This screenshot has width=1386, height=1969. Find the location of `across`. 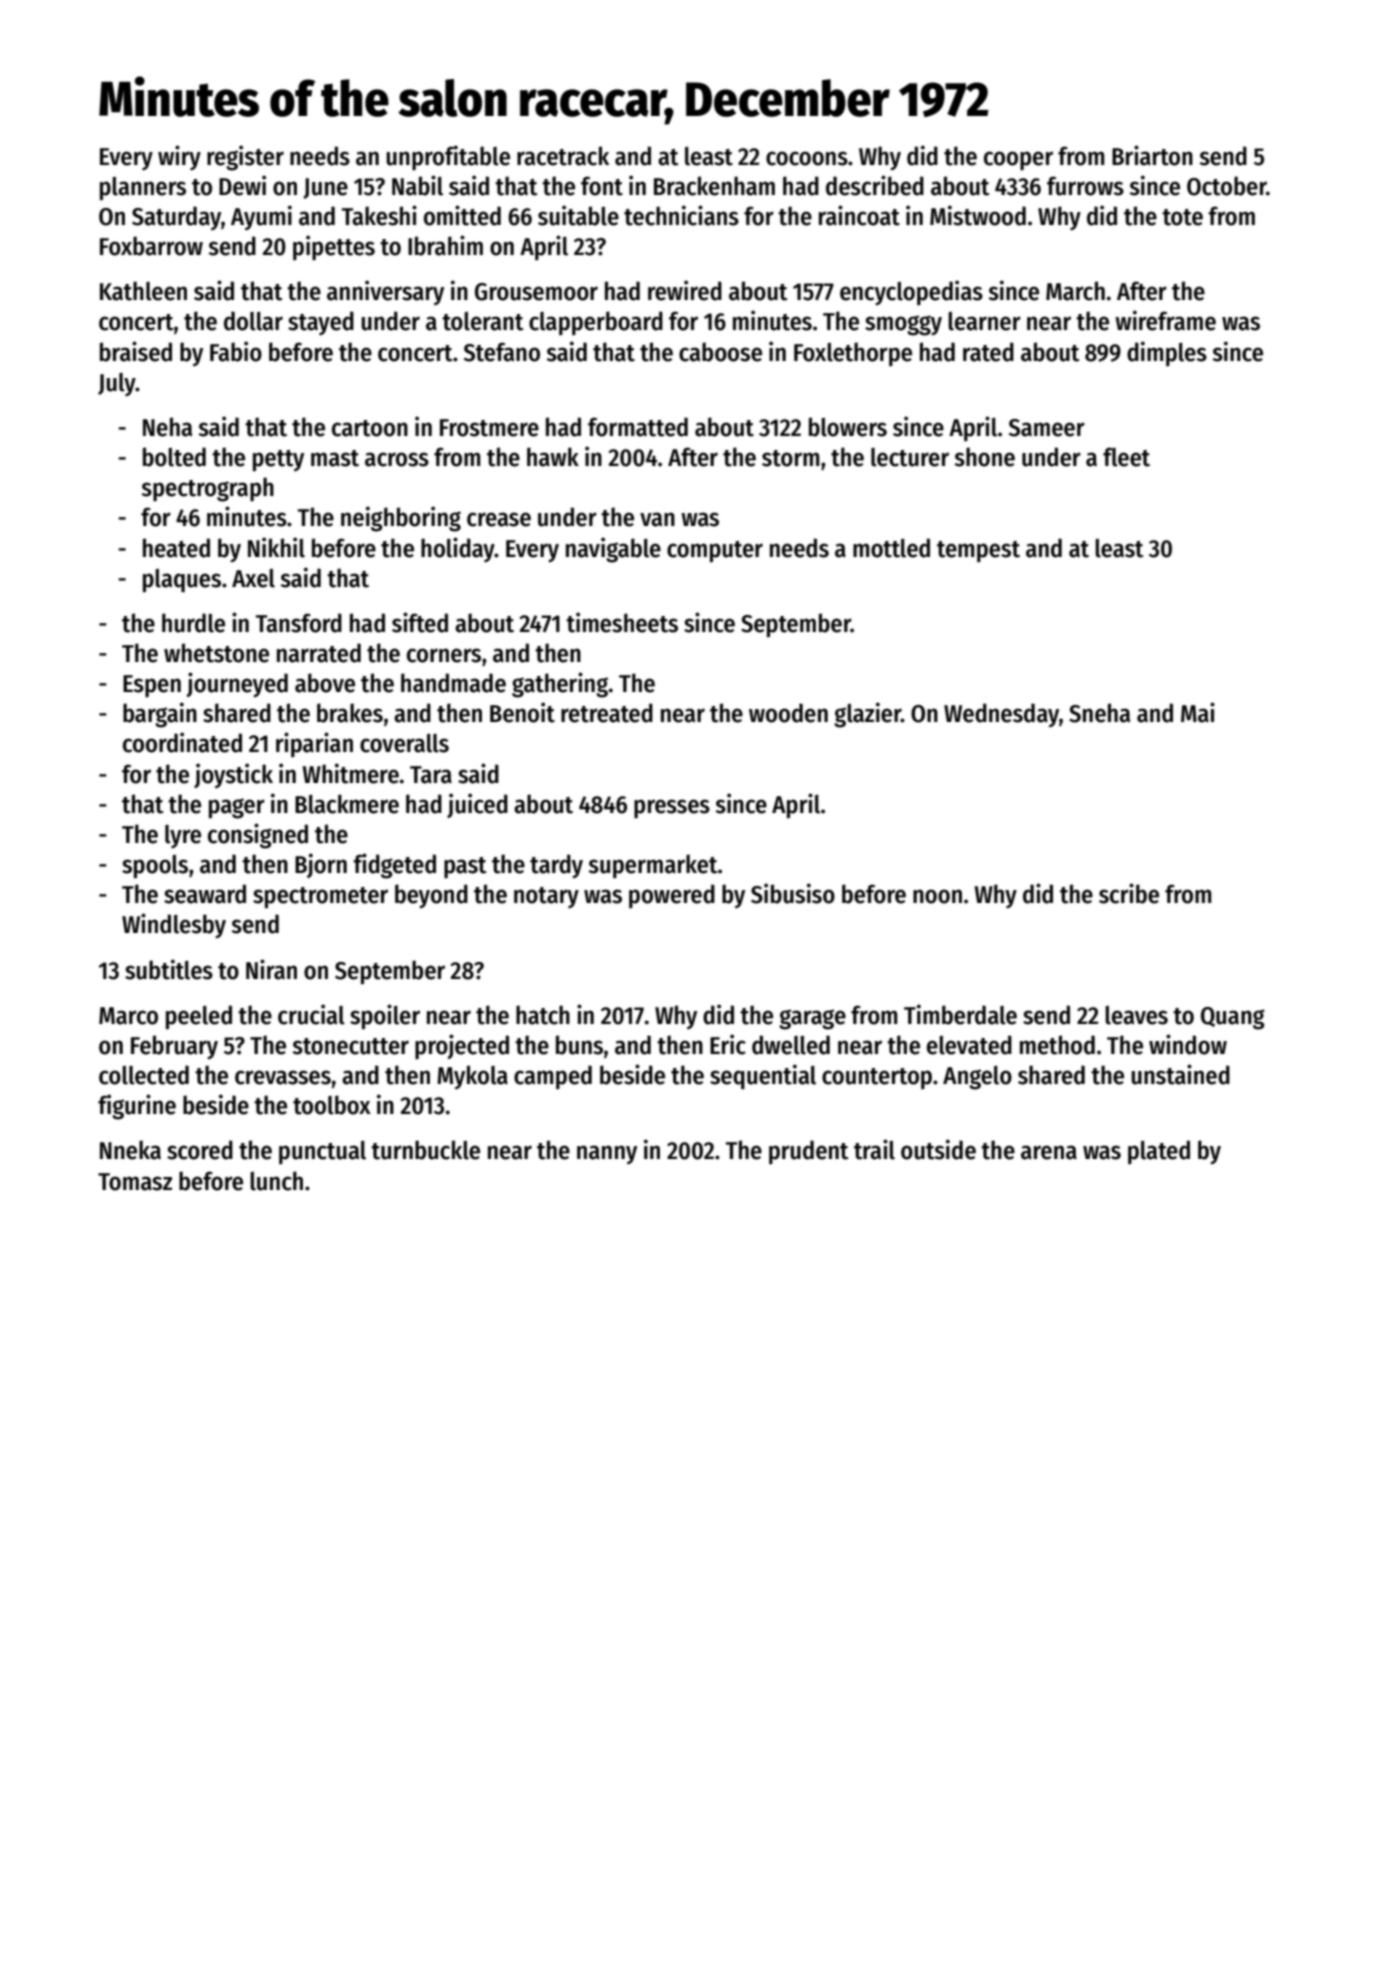

across is located at coordinates (397, 459).
